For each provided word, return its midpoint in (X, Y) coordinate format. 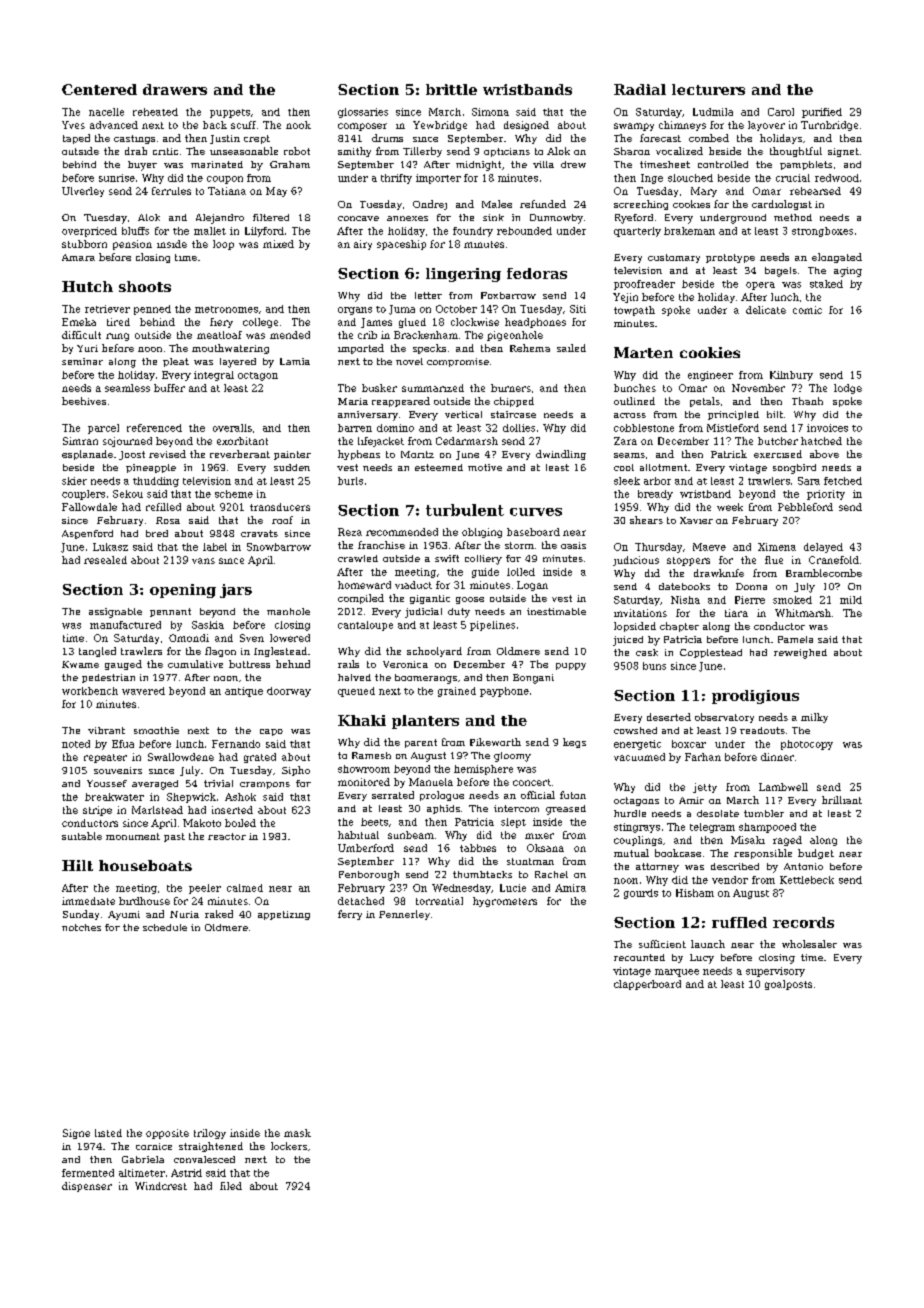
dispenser (87, 1187)
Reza (350, 532)
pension (132, 245)
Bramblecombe (824, 573)
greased (566, 810)
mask (297, 1133)
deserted (669, 717)
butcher (778, 441)
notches (81, 927)
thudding (156, 482)
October (456, 309)
